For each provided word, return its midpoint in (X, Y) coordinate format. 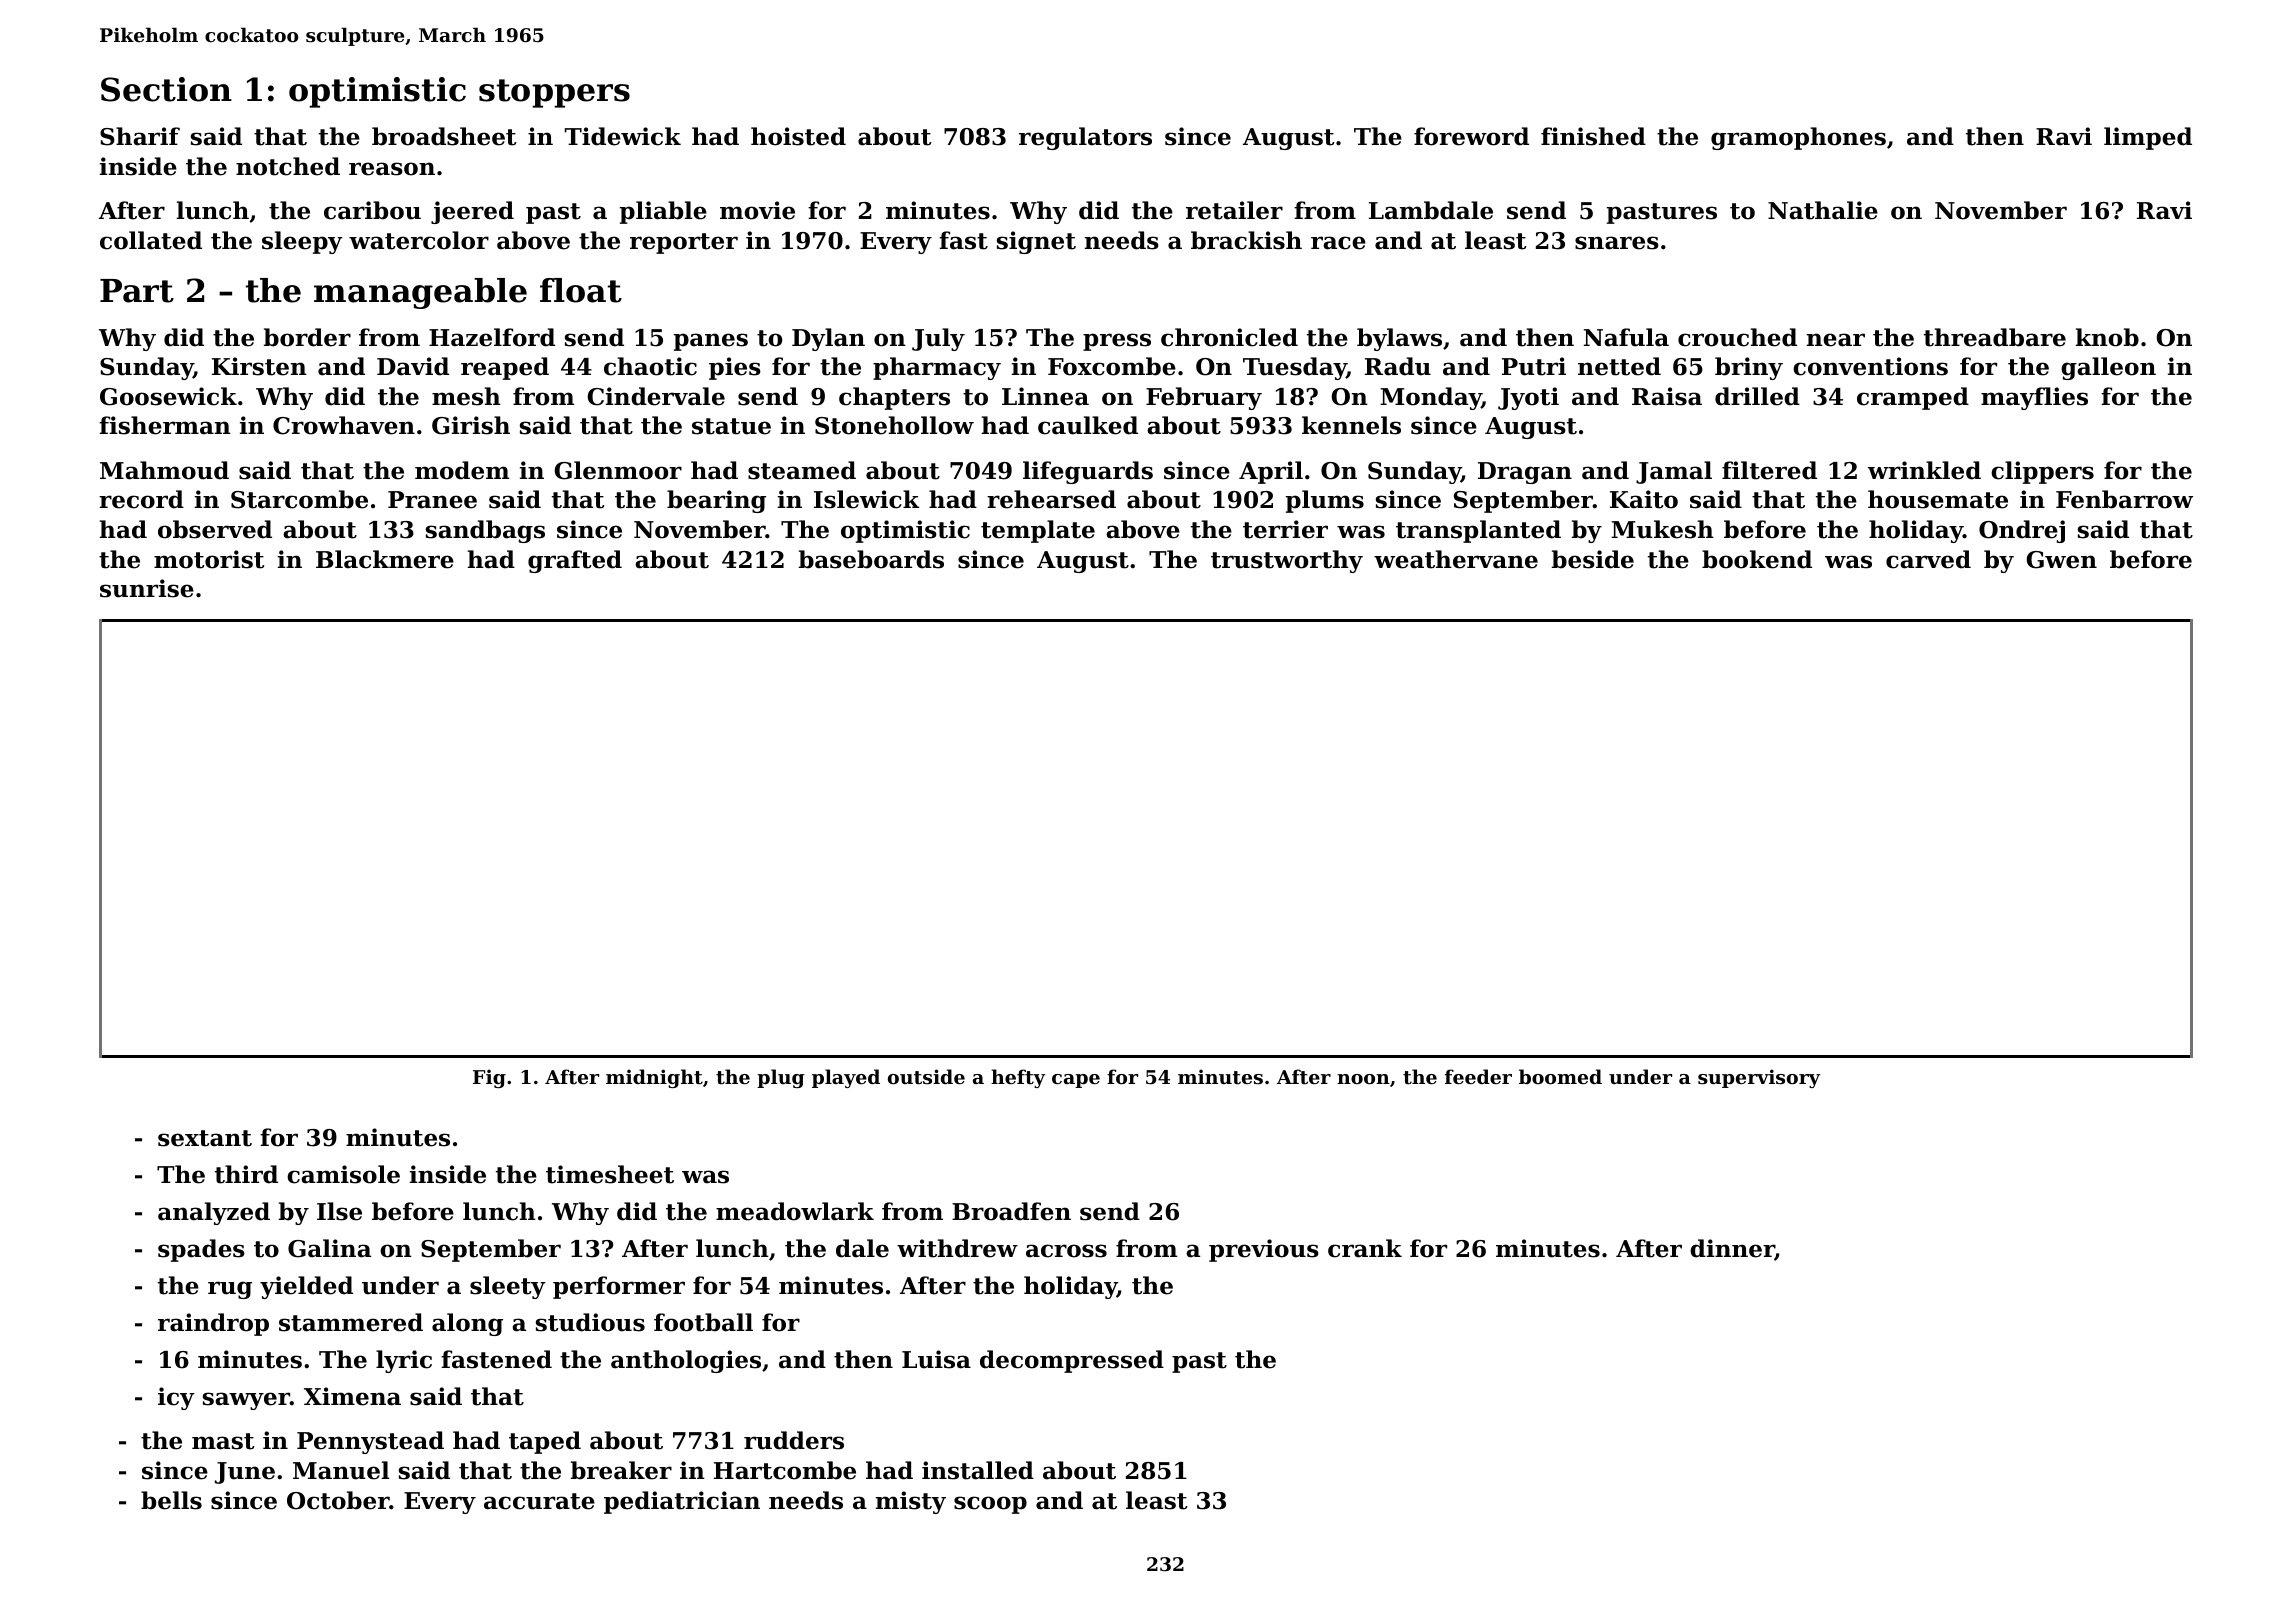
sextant (205, 1138)
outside (926, 1077)
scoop (990, 1505)
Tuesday (1295, 368)
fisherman (165, 425)
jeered (472, 212)
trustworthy (1287, 561)
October (338, 1500)
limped (2148, 138)
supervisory (1759, 1078)
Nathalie (1823, 210)
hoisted (798, 136)
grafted (575, 561)
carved (1928, 559)
